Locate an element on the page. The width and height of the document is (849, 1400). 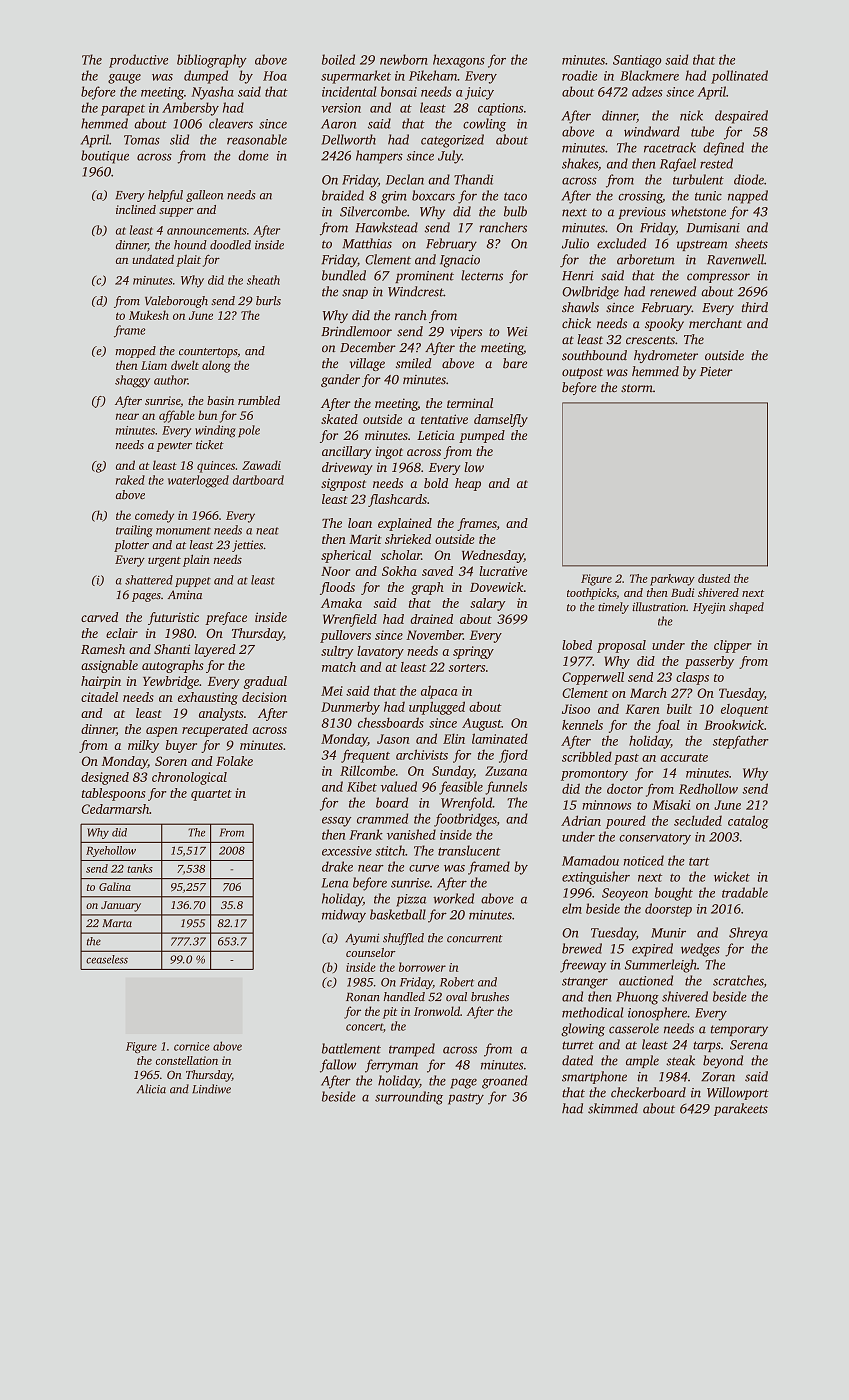
Marta is located at coordinates (117, 923).
